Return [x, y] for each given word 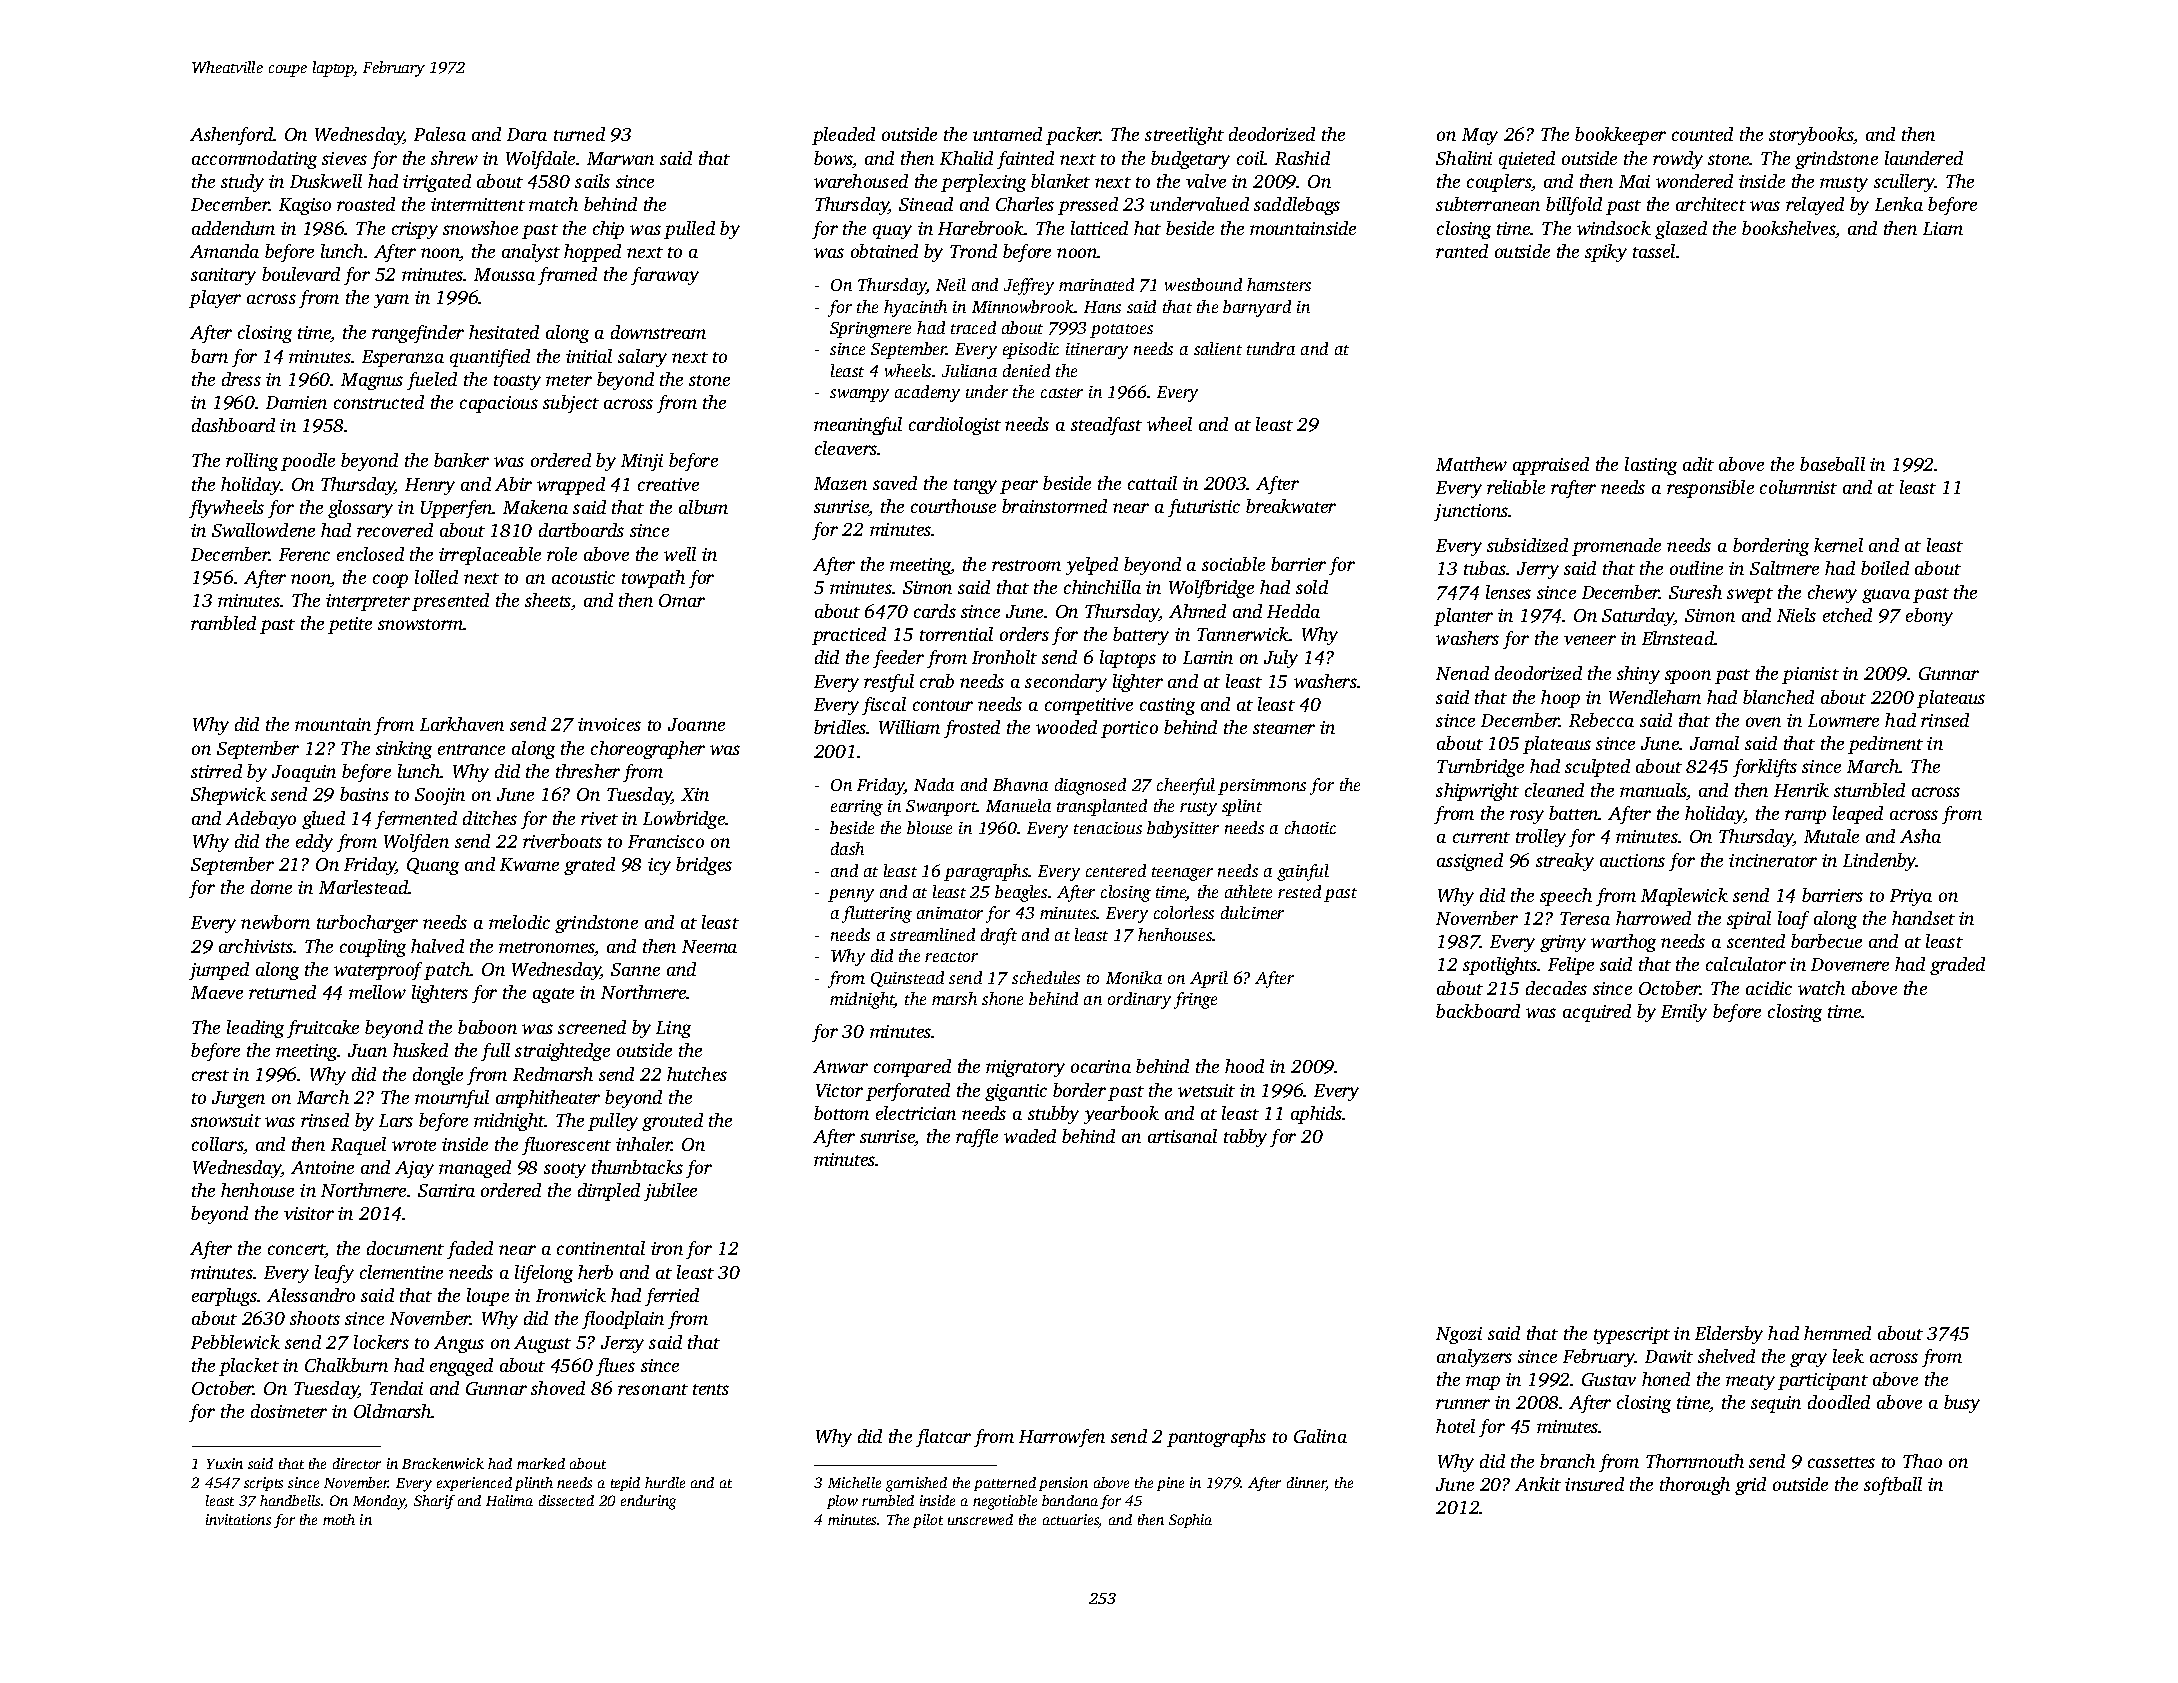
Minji [642, 462]
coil [1251, 158]
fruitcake [323, 1029]
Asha [1920, 836]
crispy [415, 230]
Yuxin [225, 1463]
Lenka [1899, 204]
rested [1299, 891]
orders [1024, 634]
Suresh [1695, 592]
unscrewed [980, 1519]
